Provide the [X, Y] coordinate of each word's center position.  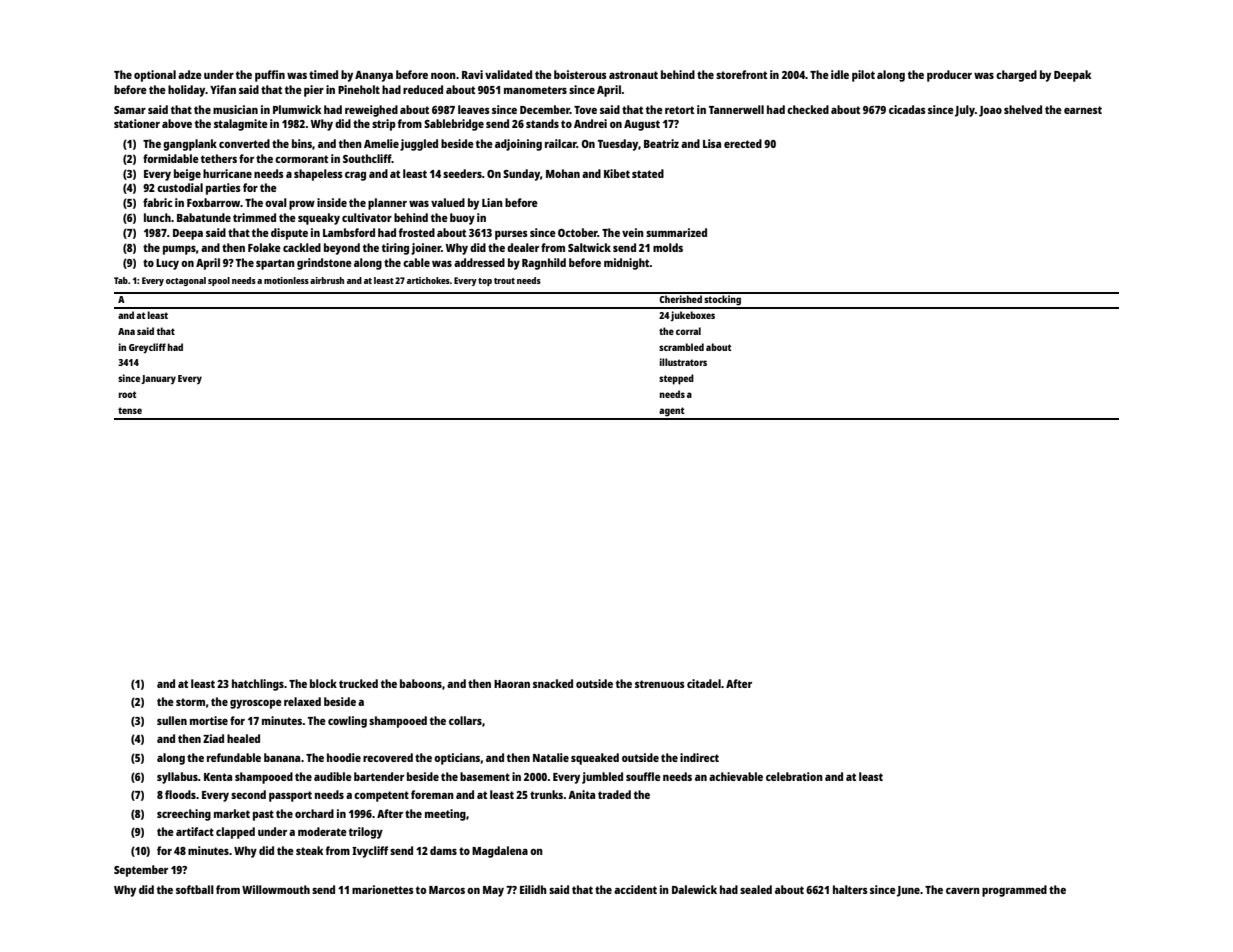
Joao [990, 111]
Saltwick [589, 247]
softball [195, 889]
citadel [704, 683]
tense [130, 410]
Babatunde [204, 217]
